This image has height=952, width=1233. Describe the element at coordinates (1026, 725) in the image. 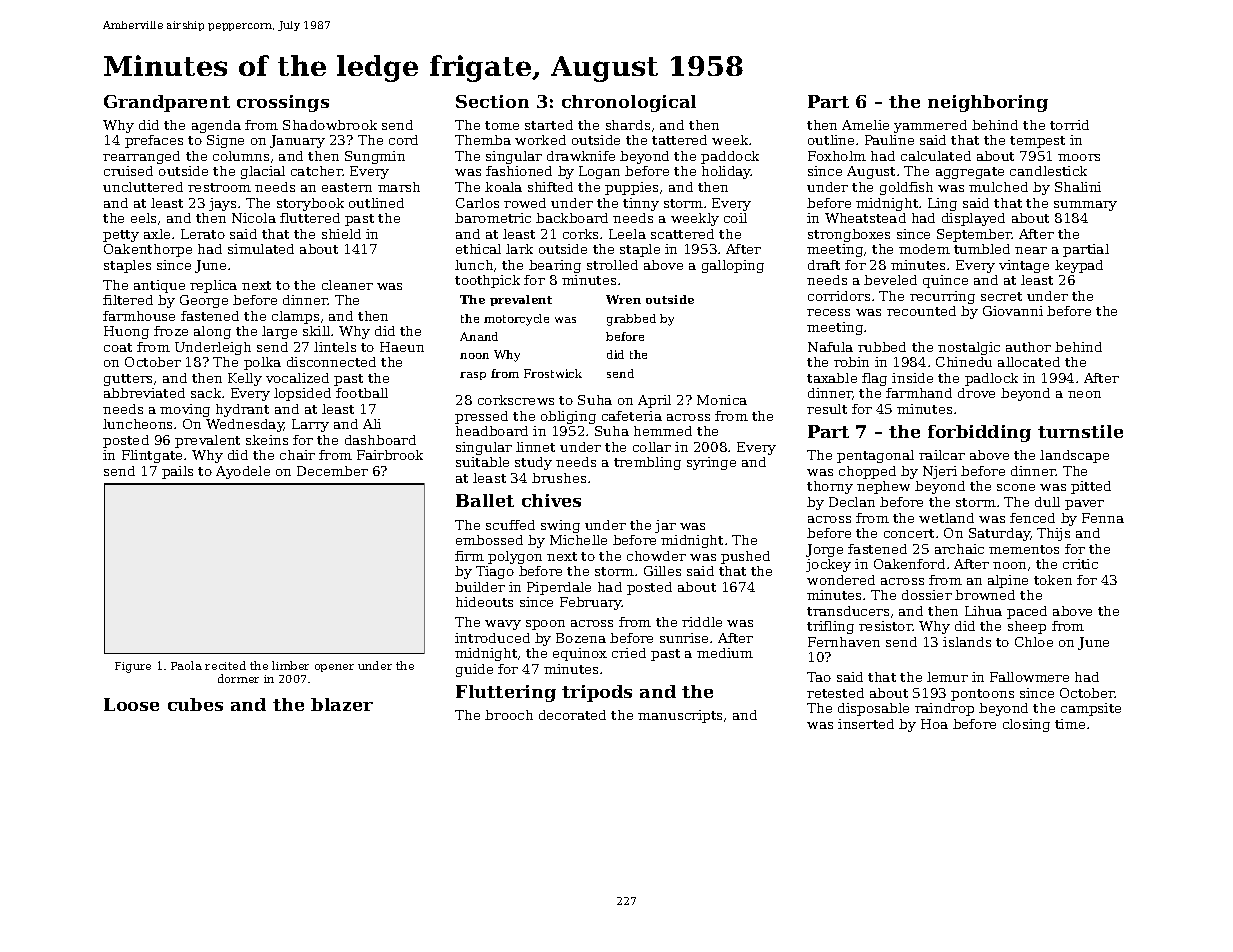

I see `closing` at that location.
